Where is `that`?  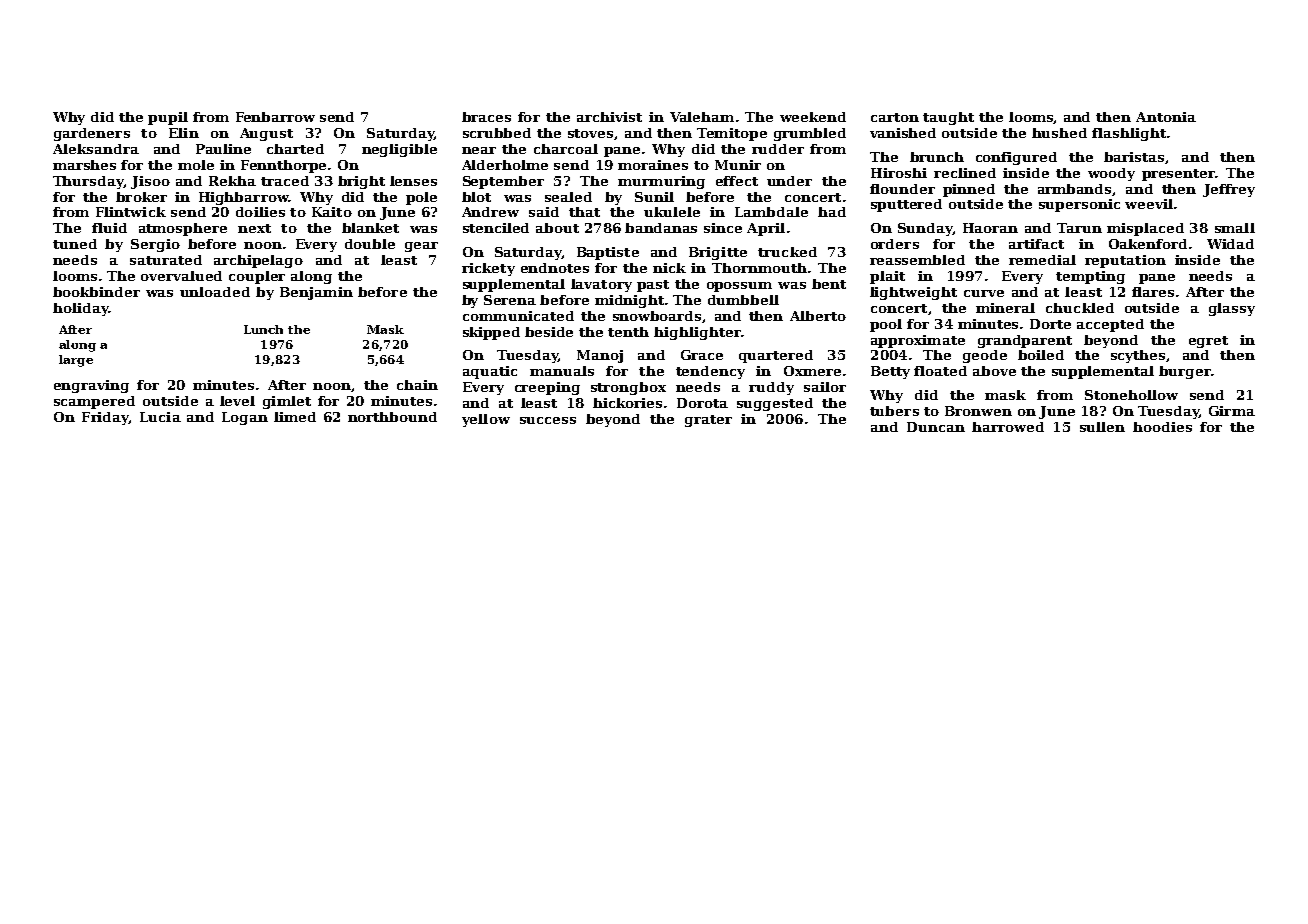 that is located at coordinates (584, 212).
